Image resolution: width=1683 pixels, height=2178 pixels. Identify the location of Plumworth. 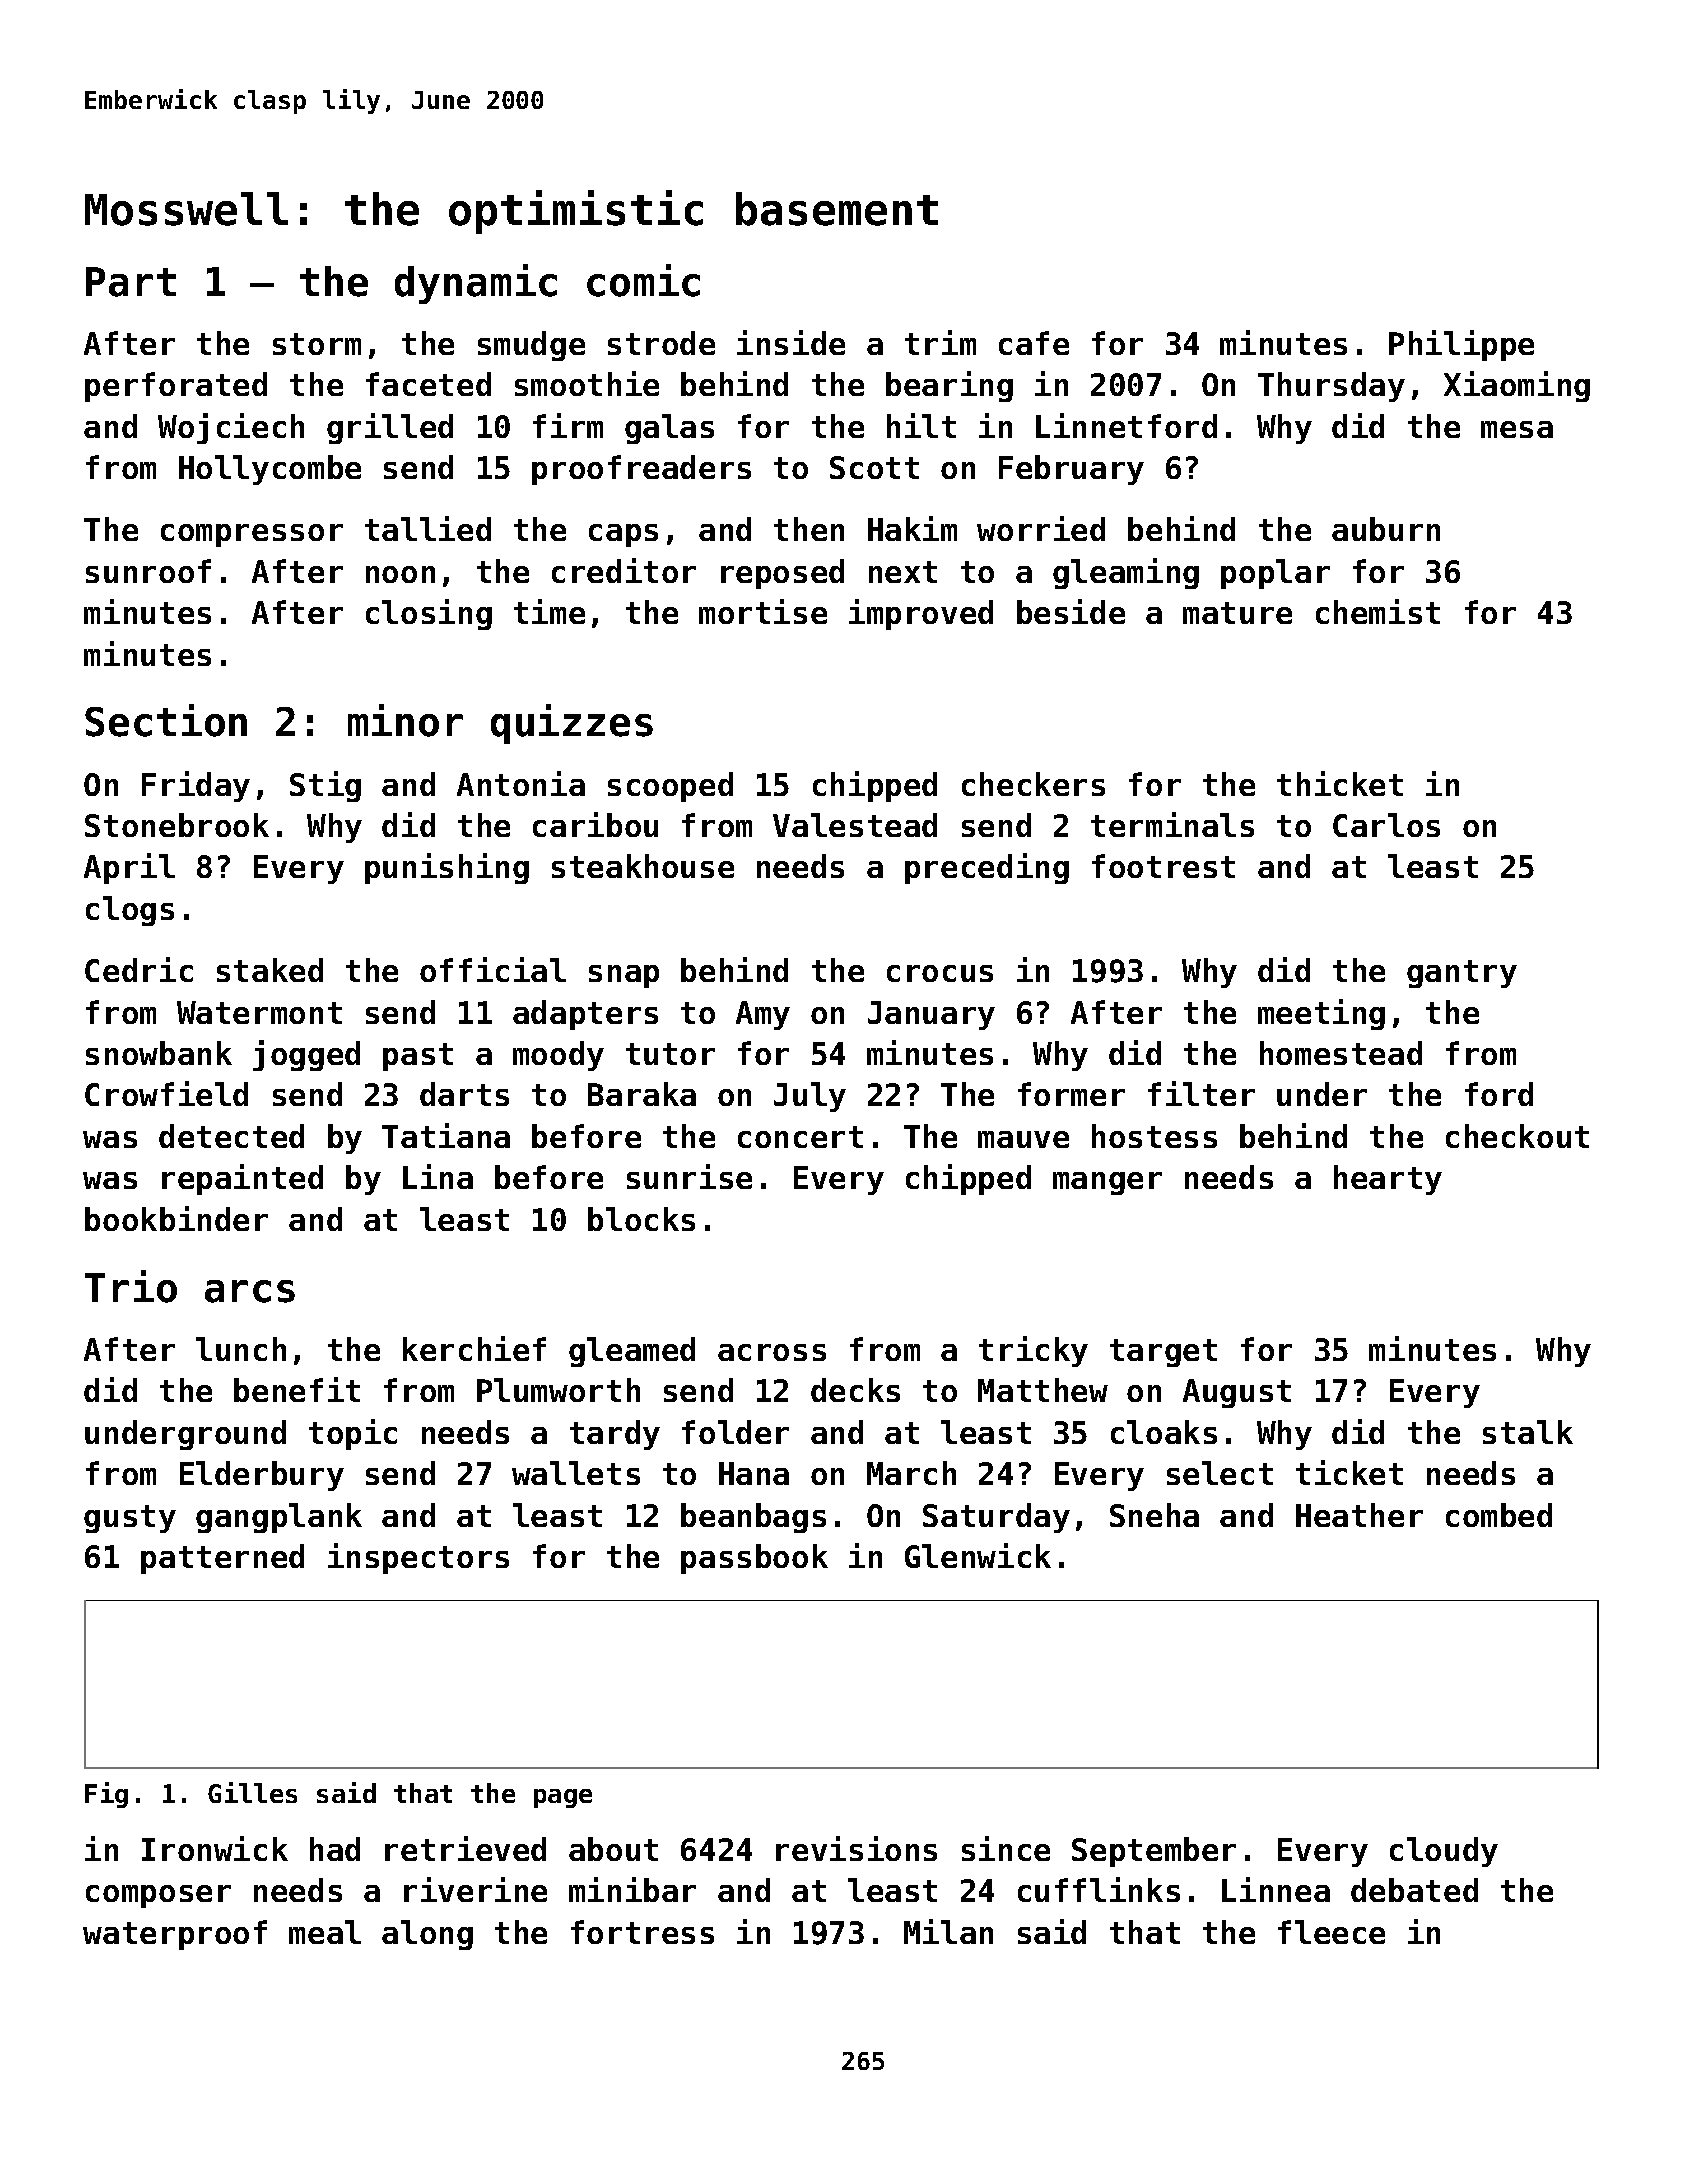
(558, 1390).
